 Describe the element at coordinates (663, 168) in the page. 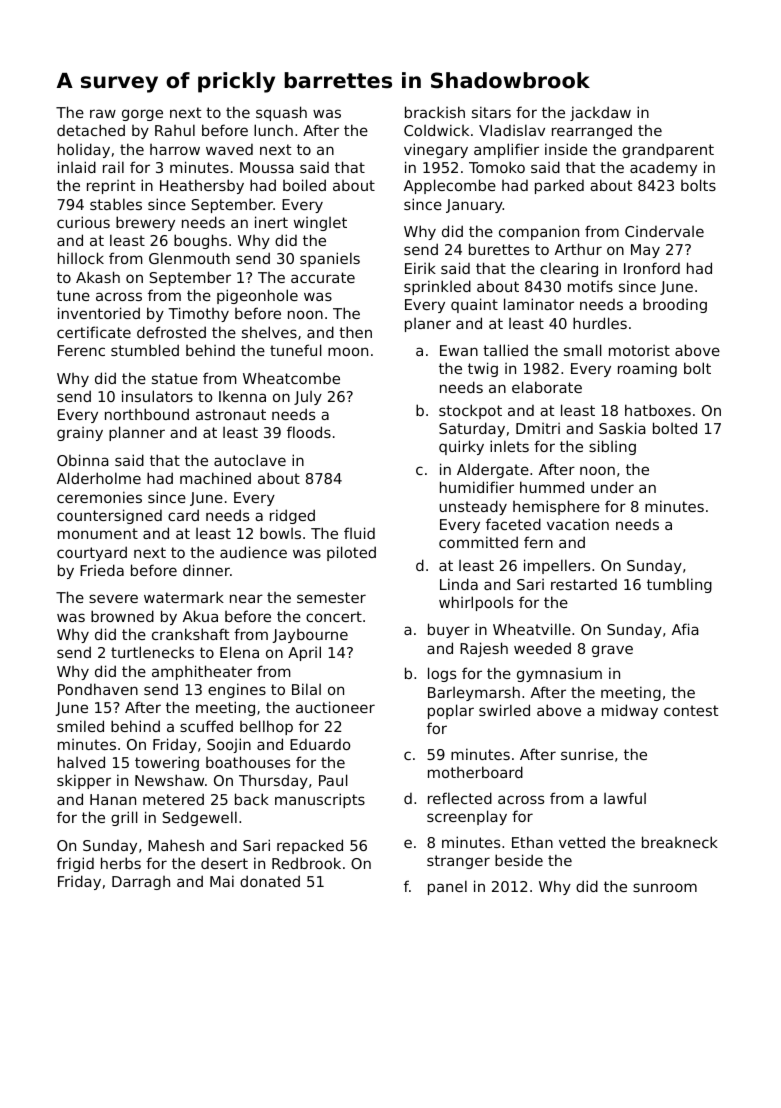

I see `academy` at that location.
